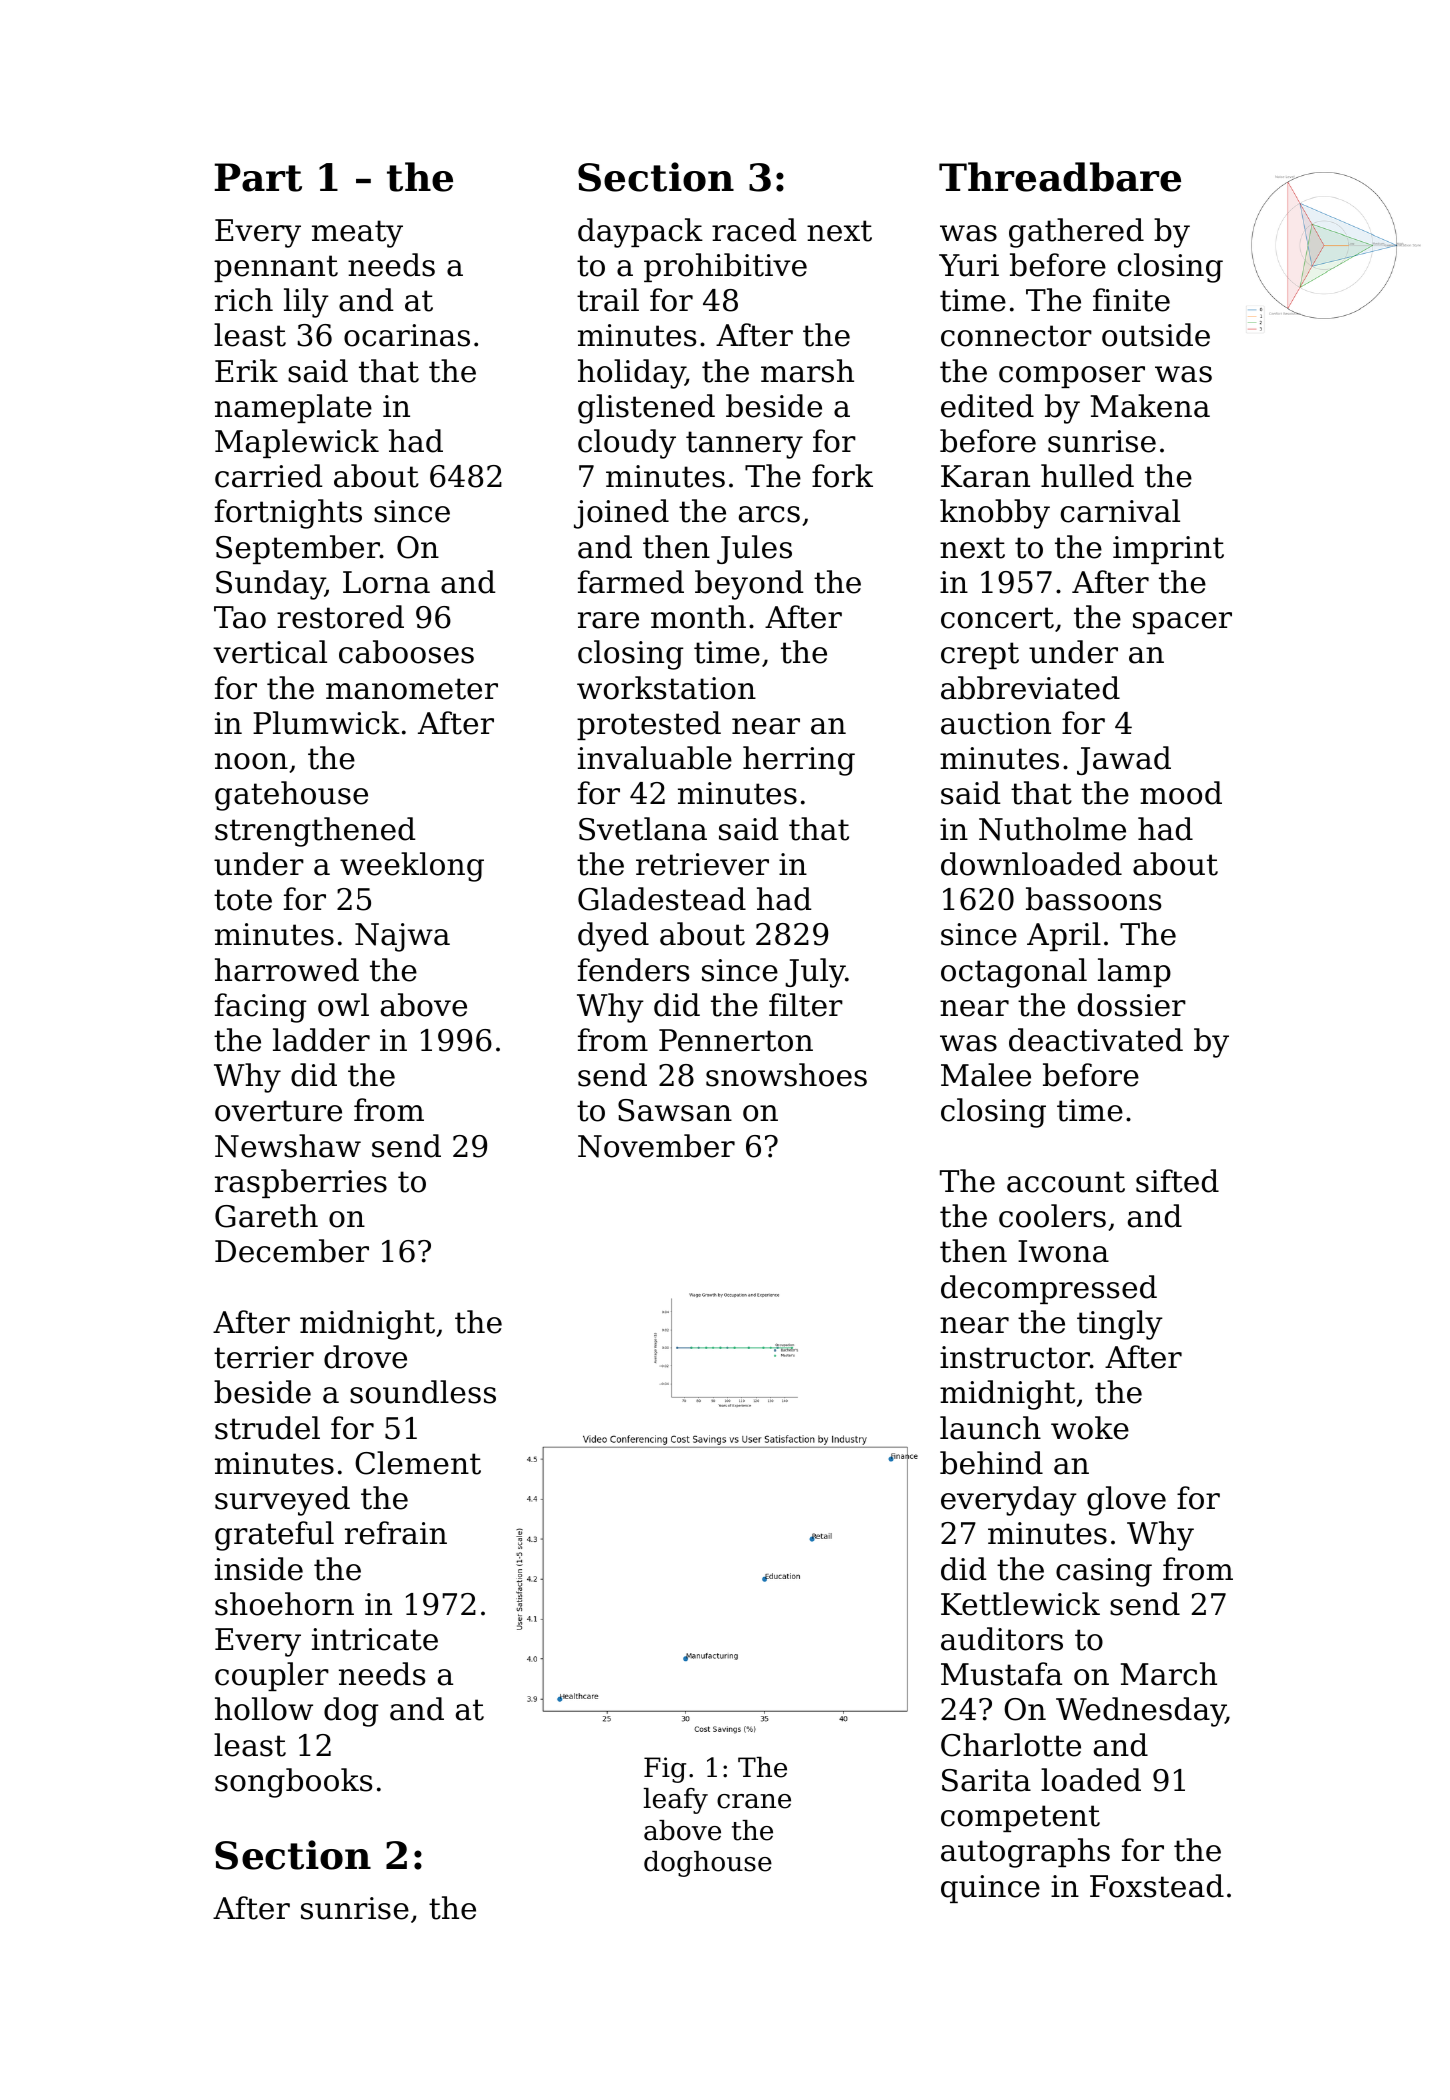 Image resolution: width=1450 pixels, height=2100 pixels. Describe the element at coordinates (1126, 1501) in the page. I see `glove` at that location.
